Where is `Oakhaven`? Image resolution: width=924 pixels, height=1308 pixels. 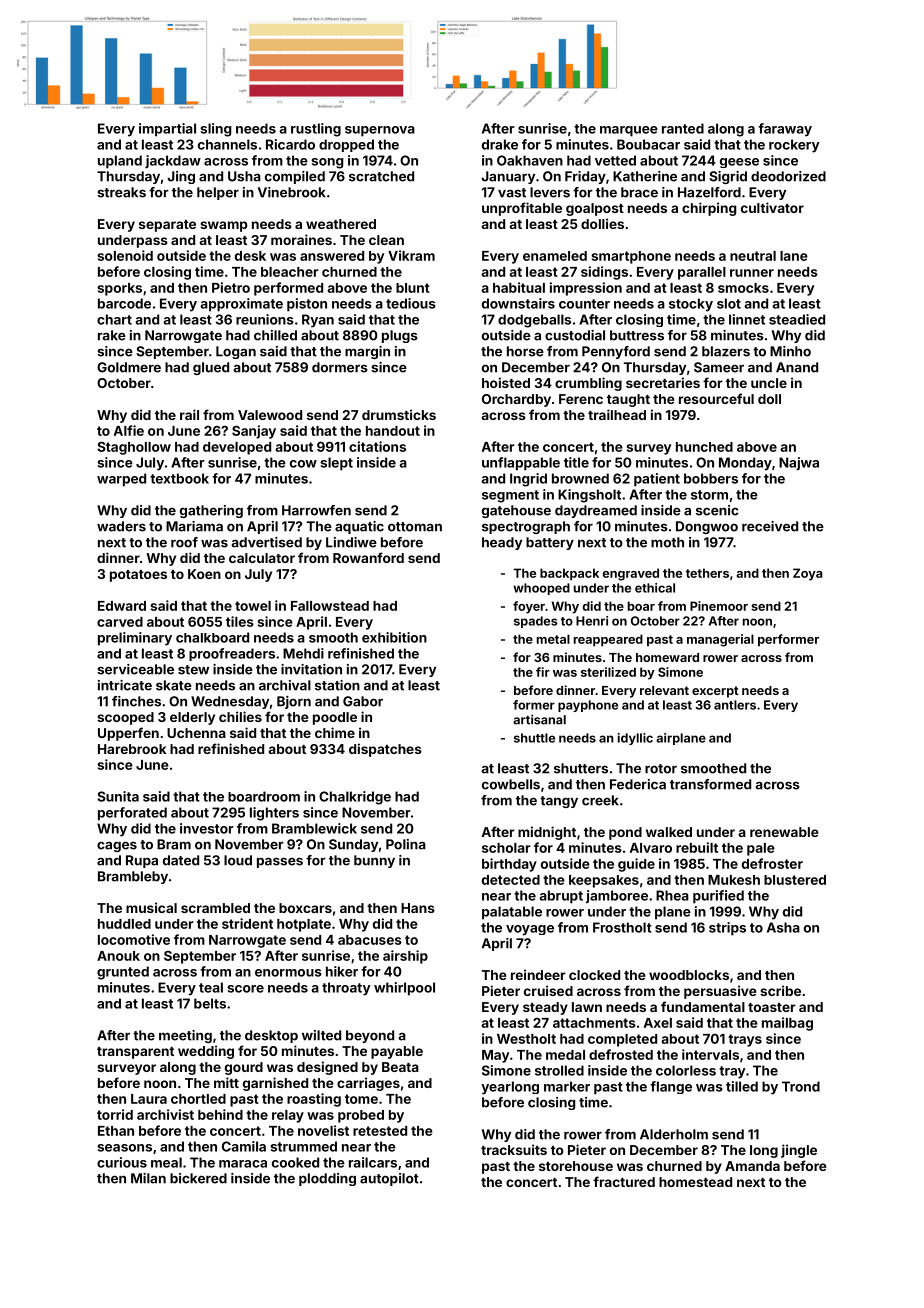 Oakhaven is located at coordinates (530, 160).
